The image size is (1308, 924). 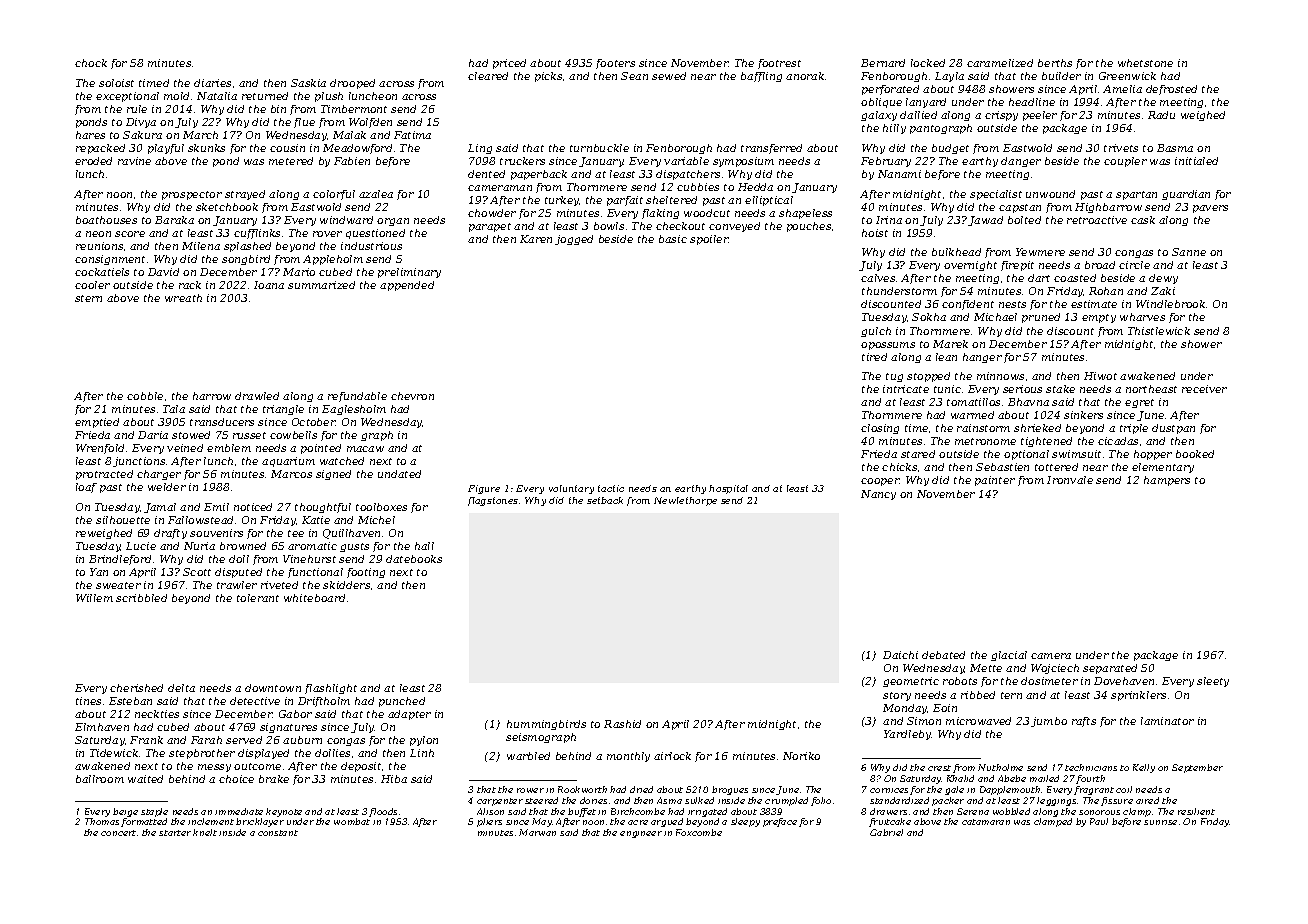 What do you see at coordinates (414, 559) in the image?
I see `datebooks` at bounding box center [414, 559].
